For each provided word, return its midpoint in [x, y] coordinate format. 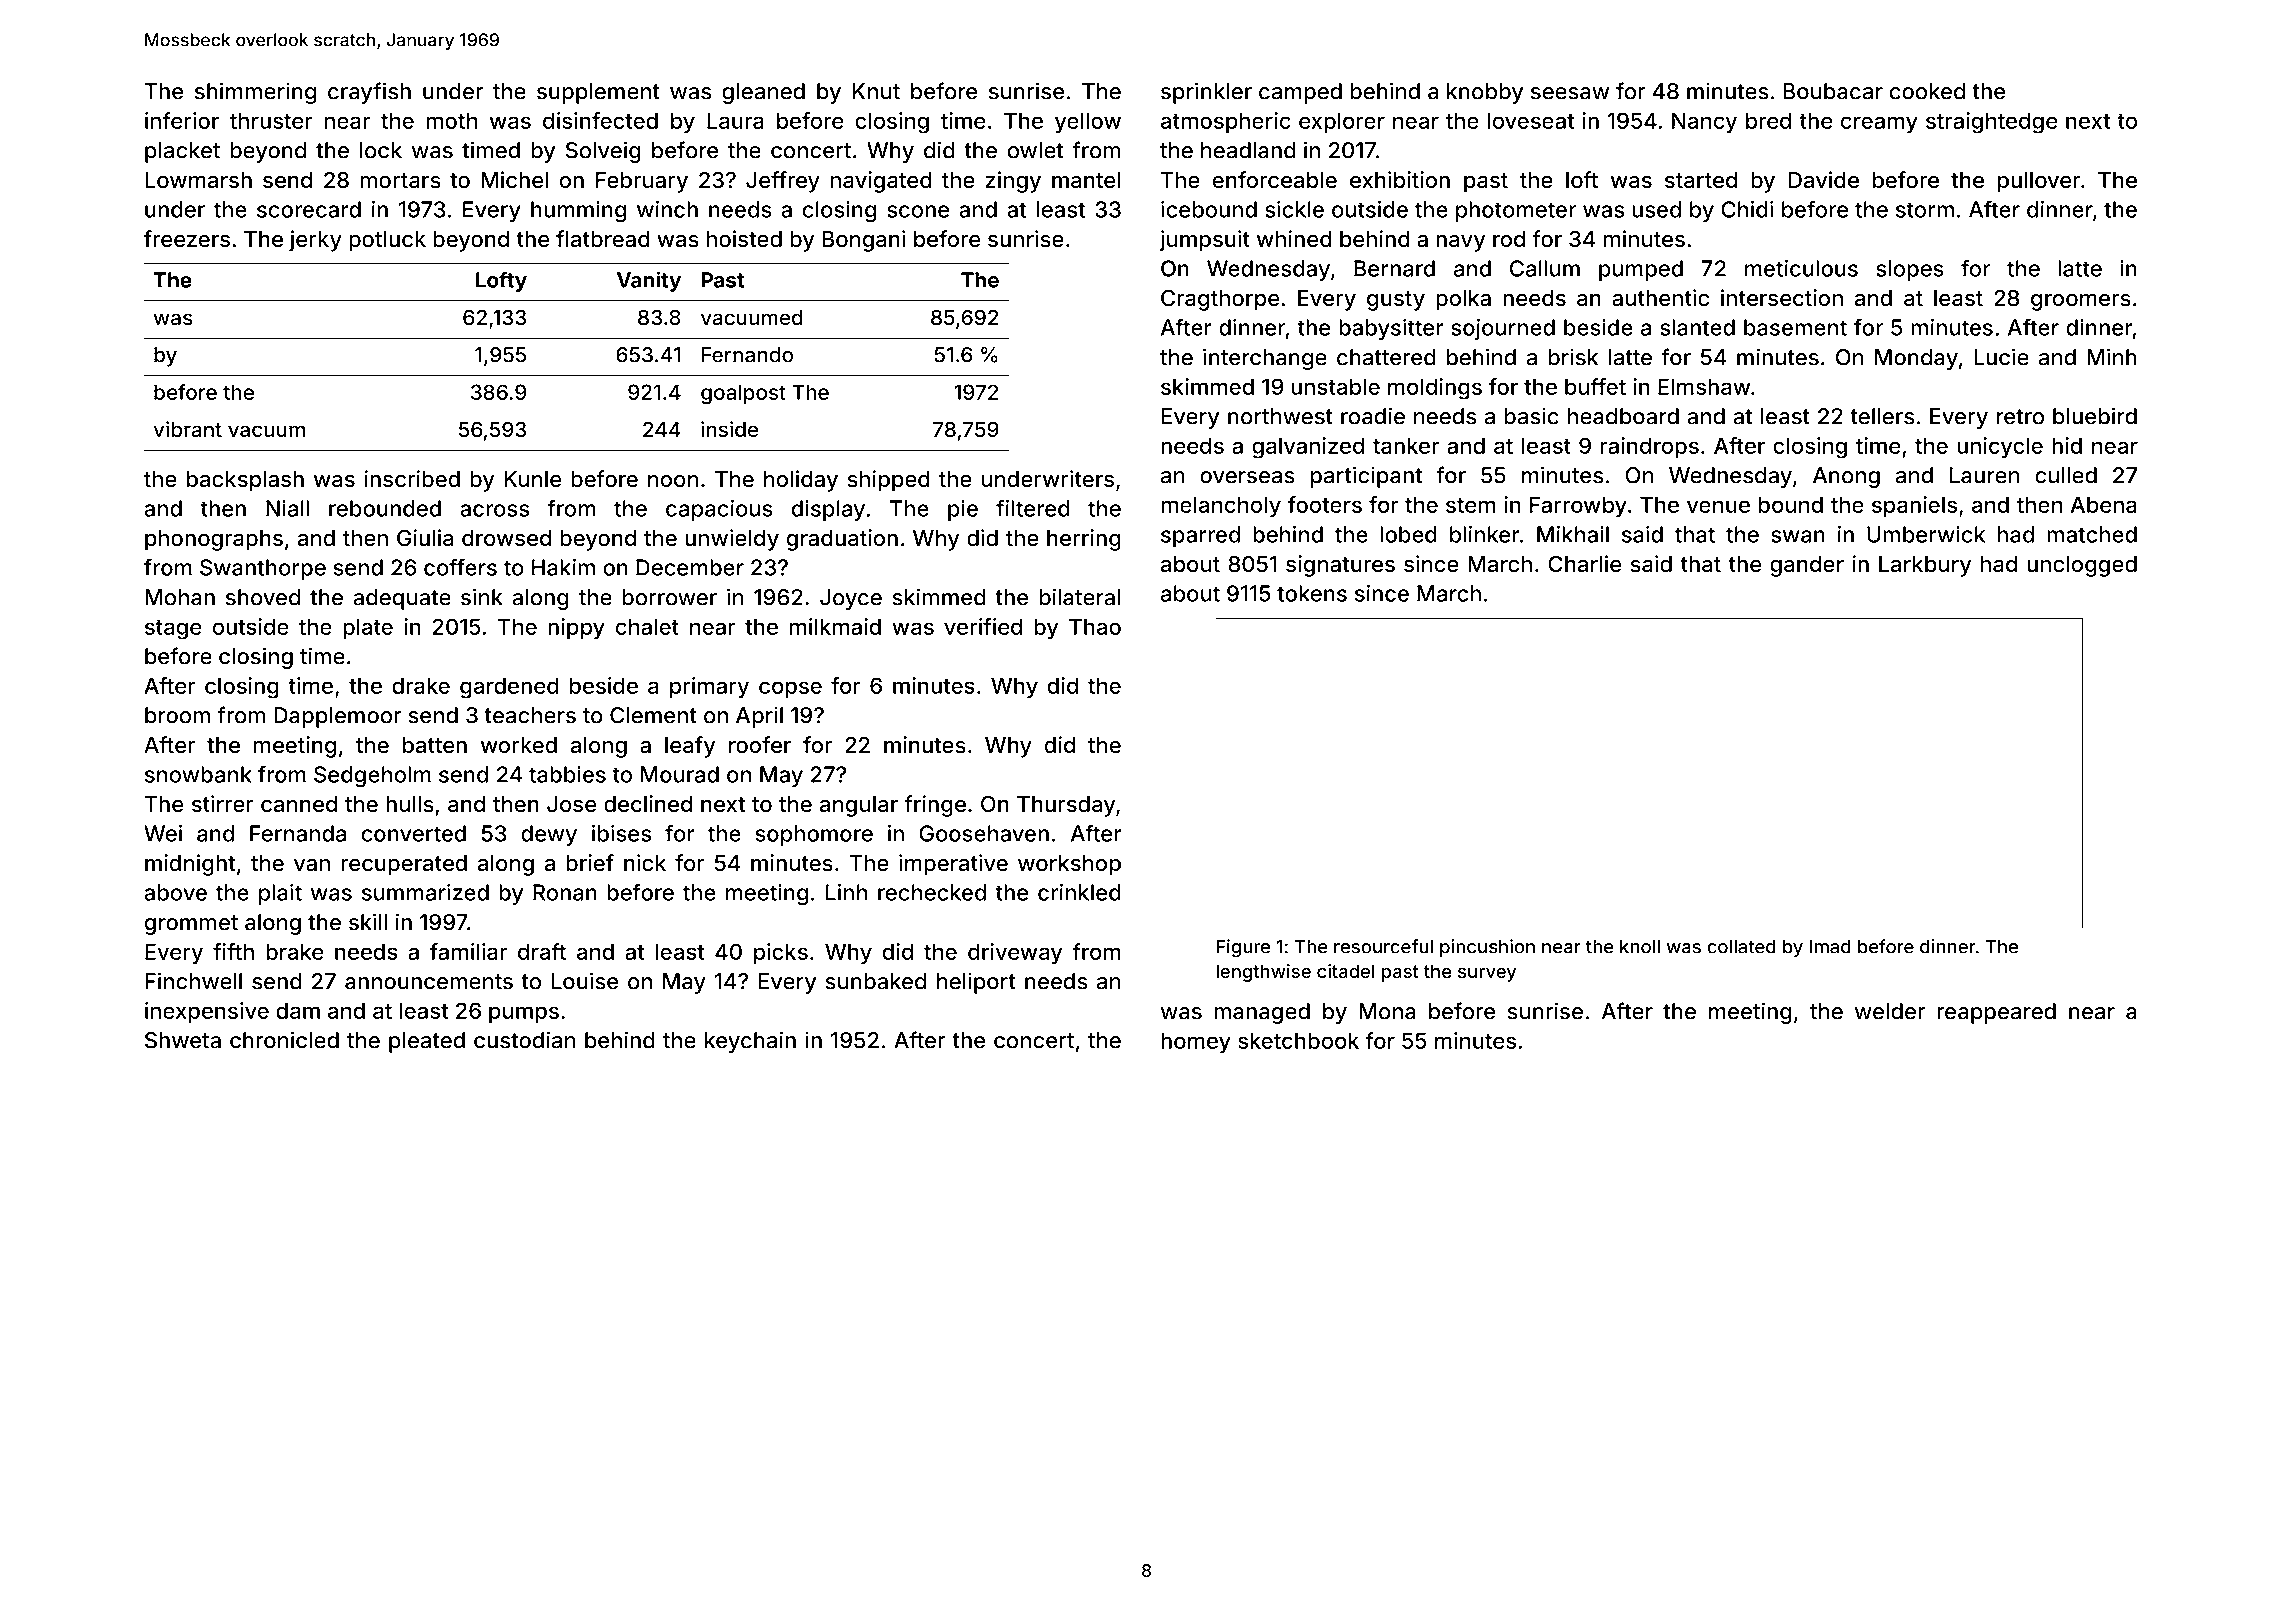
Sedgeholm [372, 776]
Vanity [649, 281]
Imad [1830, 946]
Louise [585, 981]
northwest [1280, 416]
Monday [1916, 359]
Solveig [603, 152]
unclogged [2082, 566]
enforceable [1275, 180]
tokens [1312, 593]
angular [859, 806]
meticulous [1801, 268]
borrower [669, 597]
